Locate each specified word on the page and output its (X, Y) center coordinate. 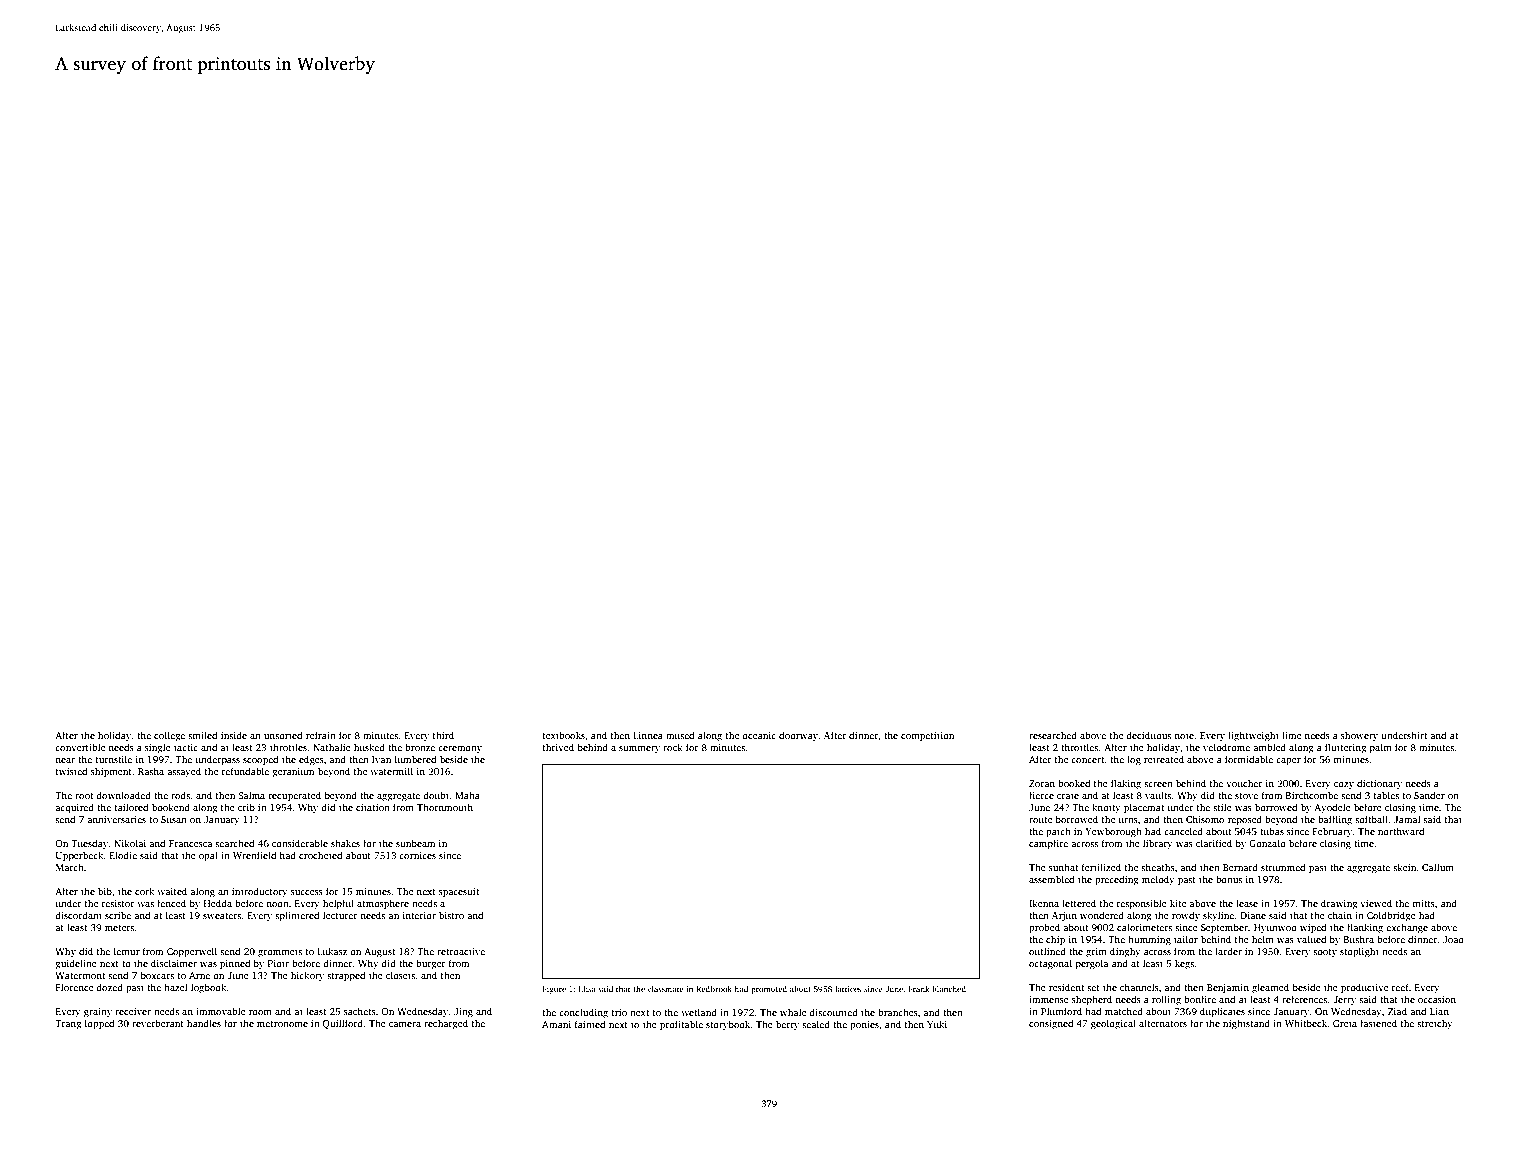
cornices (417, 855)
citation (373, 807)
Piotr (278, 963)
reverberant (158, 1023)
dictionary (1379, 784)
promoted (769, 990)
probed (1044, 928)
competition (927, 736)
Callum (1438, 867)
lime (1292, 735)
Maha (467, 795)
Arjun (1064, 916)
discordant (78, 915)
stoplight (1359, 952)
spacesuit (459, 892)
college (169, 736)
